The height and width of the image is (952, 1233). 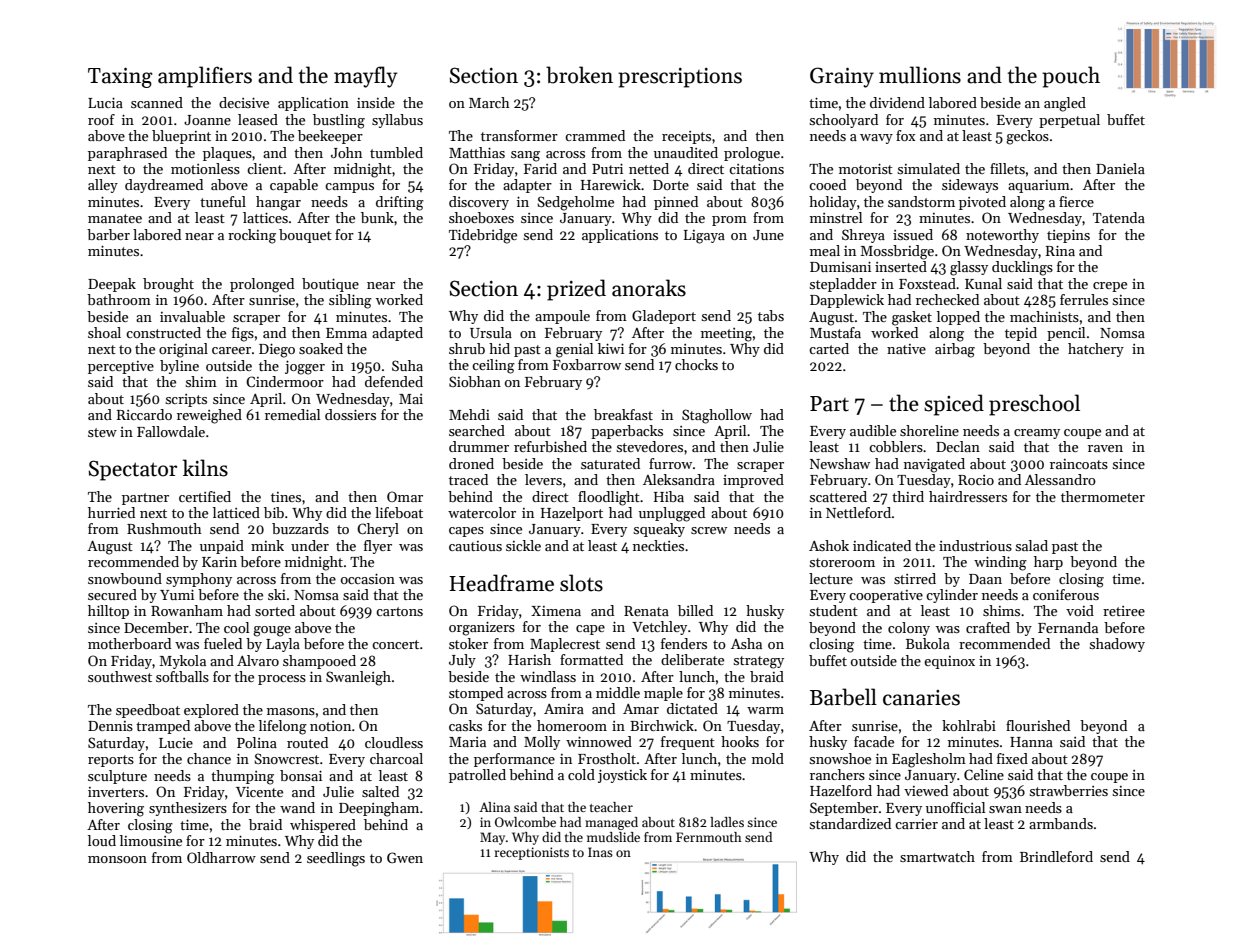 What do you see at coordinates (842, 77) in the image?
I see `Grainy` at bounding box center [842, 77].
